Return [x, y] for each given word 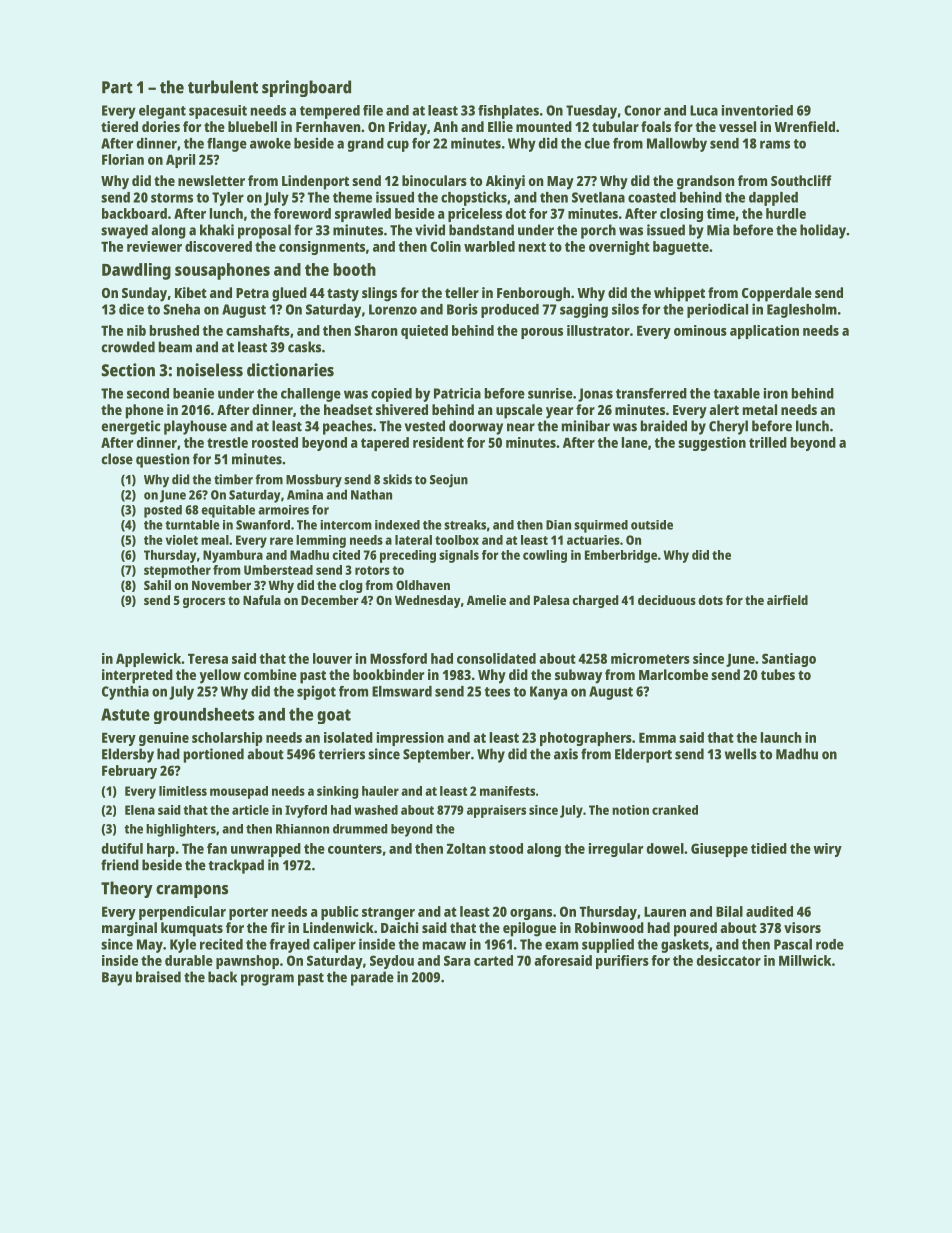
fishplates [508, 112]
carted [493, 960]
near [521, 427]
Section [128, 370]
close [117, 459]
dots [710, 600]
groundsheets [204, 716]
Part [117, 87]
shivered [402, 409]
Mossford [398, 658]
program [267, 980]
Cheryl [728, 427]
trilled [768, 442]
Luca [704, 110]
